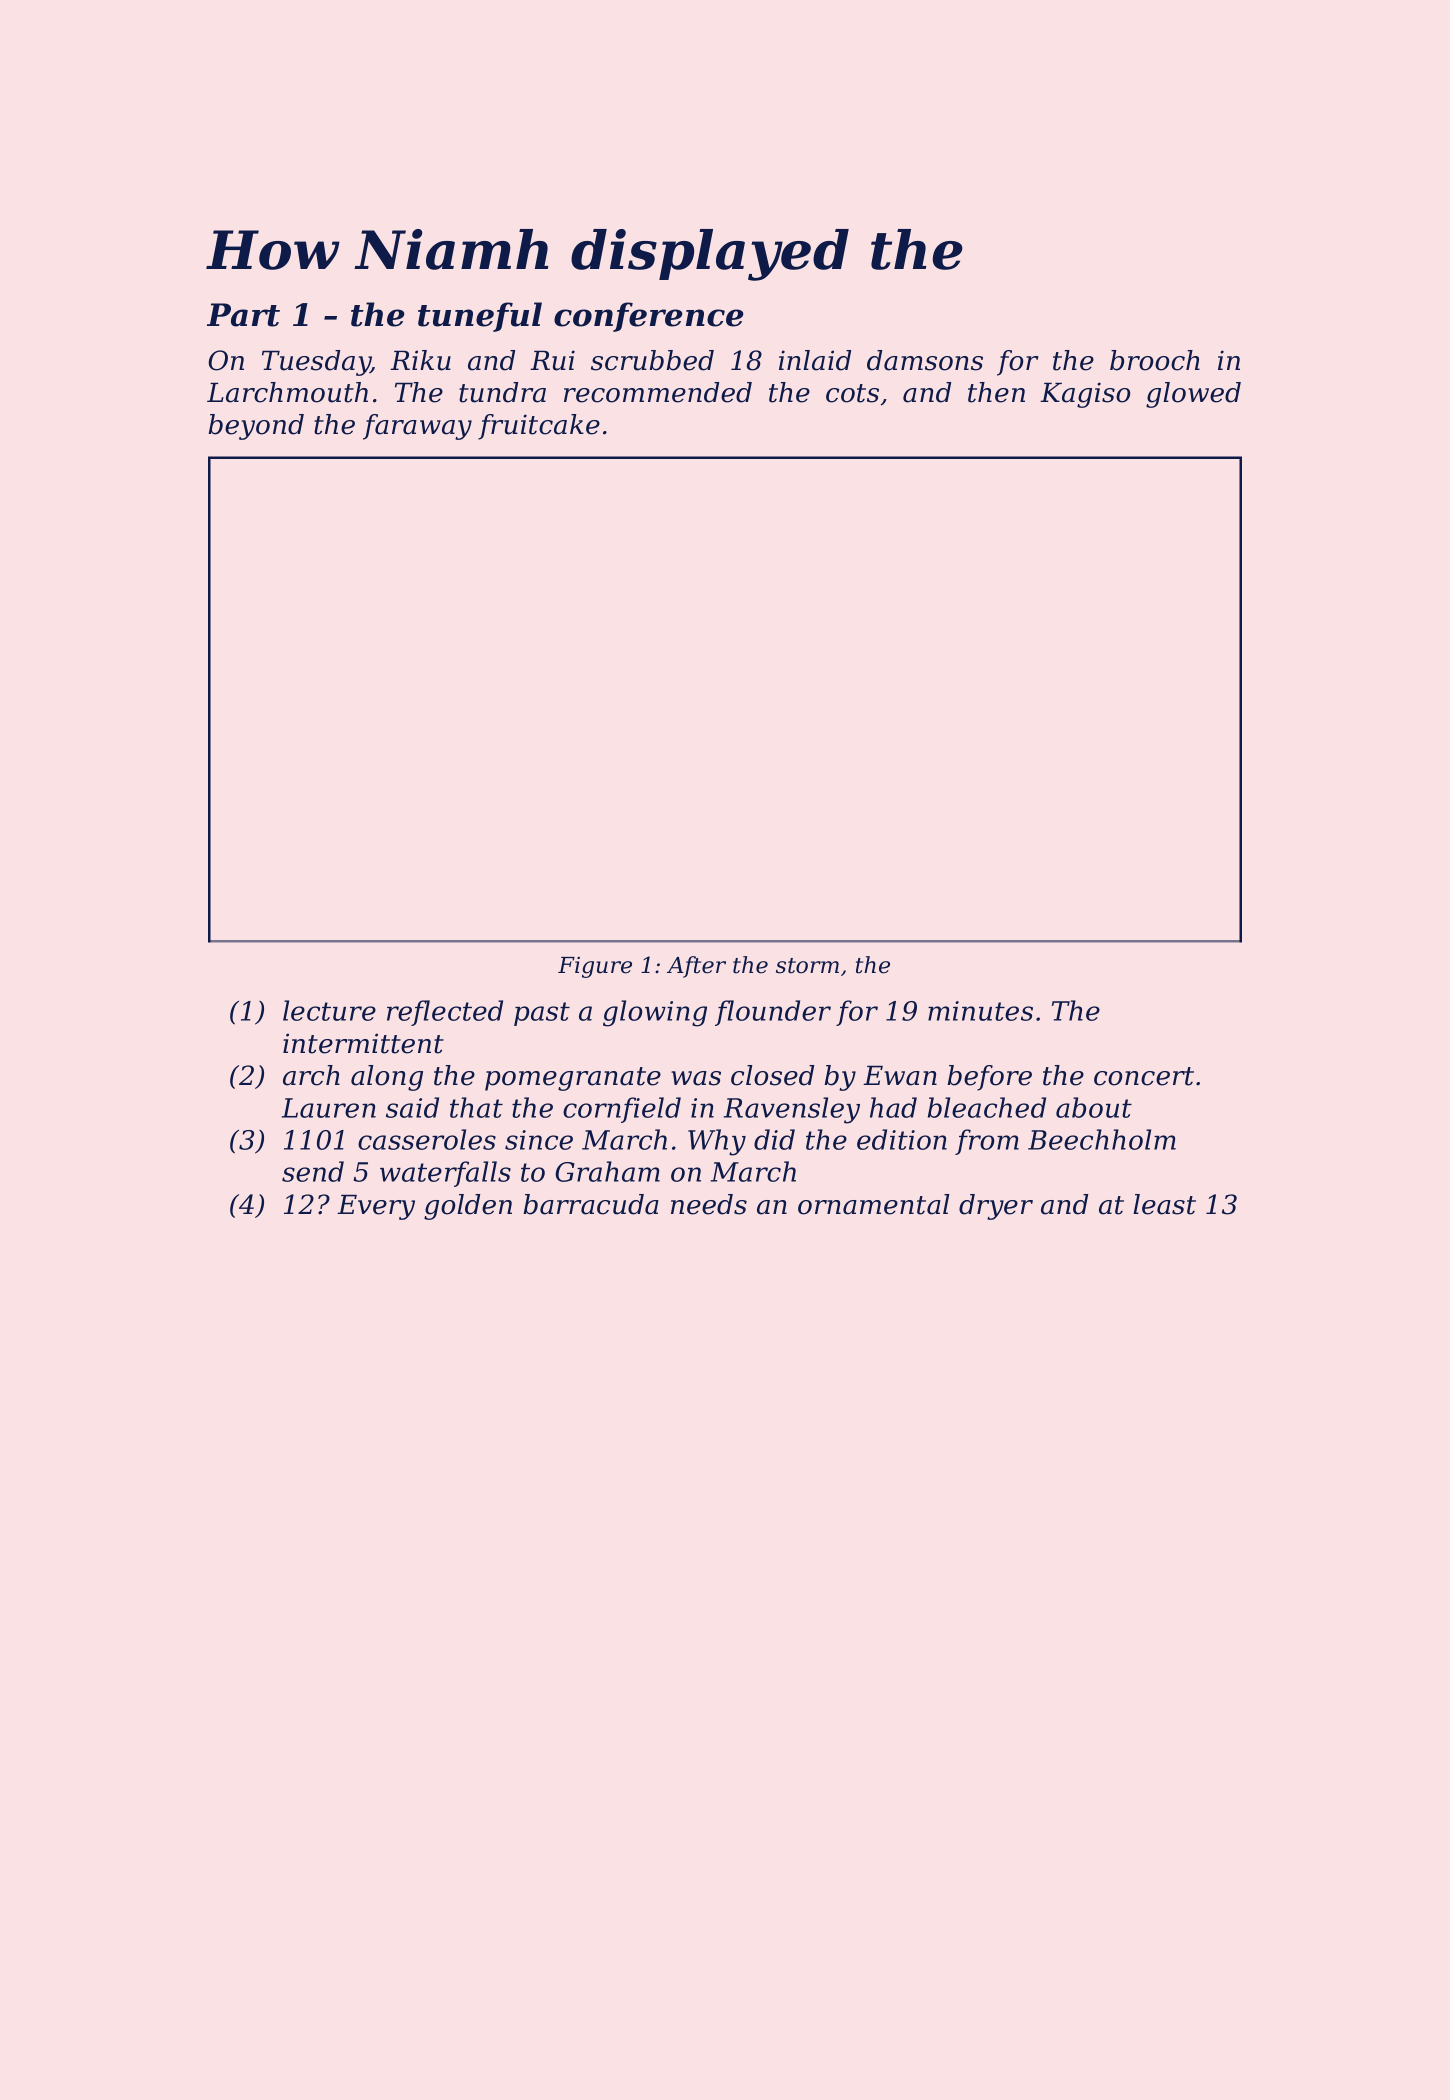  I want to click on minutes, so click(980, 1011).
